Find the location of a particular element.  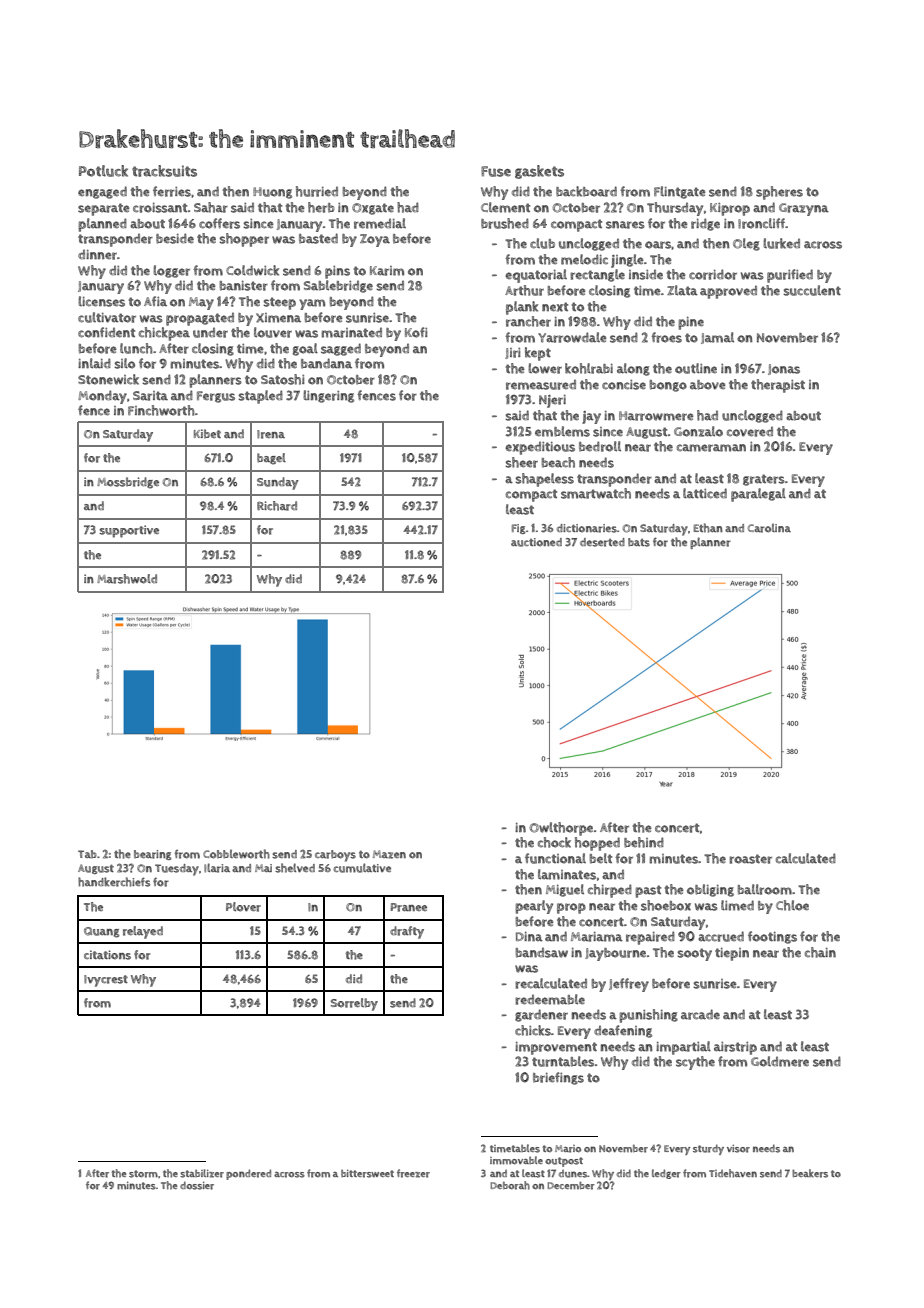

remeasured is located at coordinates (541, 384).
